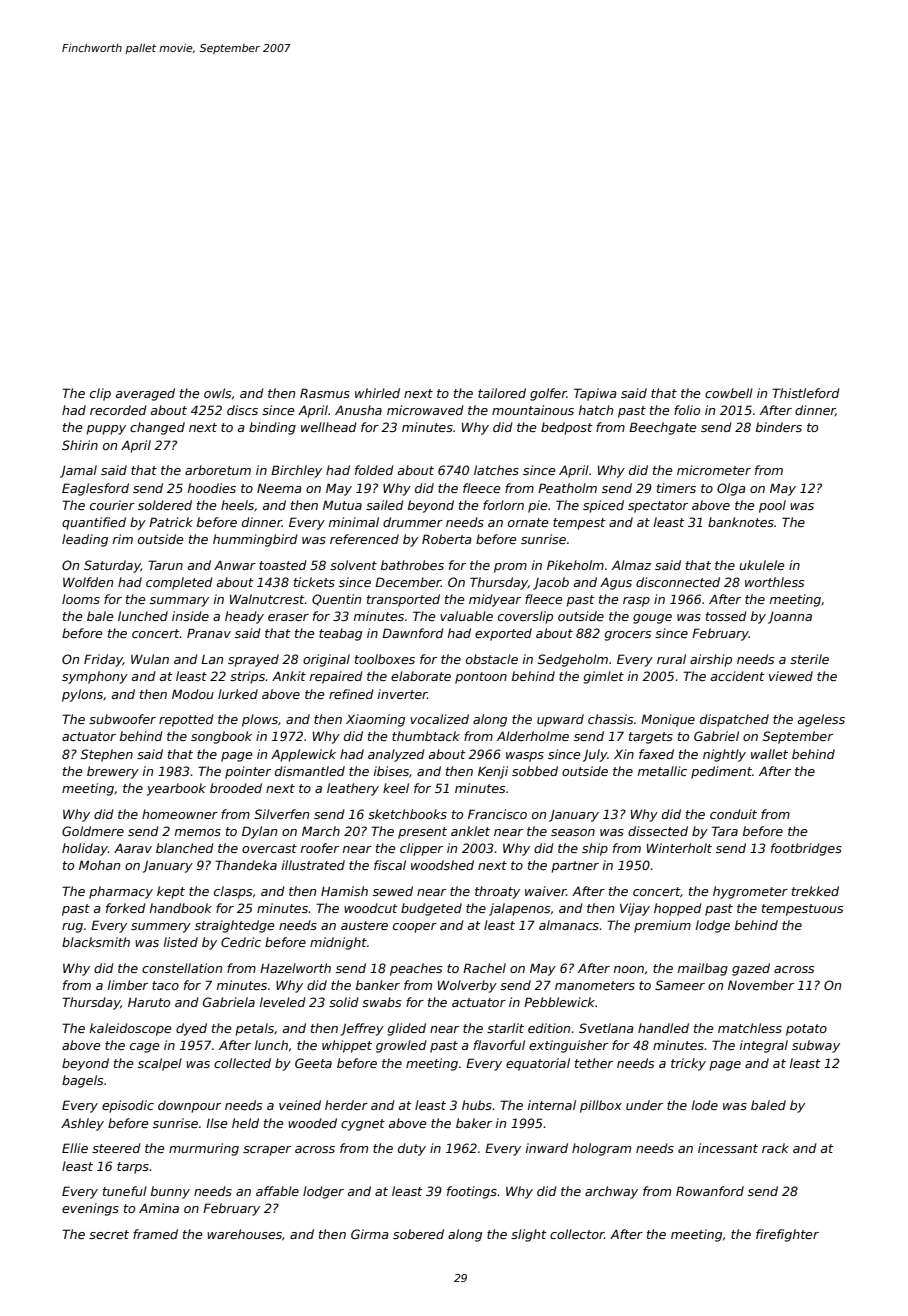  What do you see at coordinates (421, 676) in the document?
I see `elaborate` at bounding box center [421, 676].
